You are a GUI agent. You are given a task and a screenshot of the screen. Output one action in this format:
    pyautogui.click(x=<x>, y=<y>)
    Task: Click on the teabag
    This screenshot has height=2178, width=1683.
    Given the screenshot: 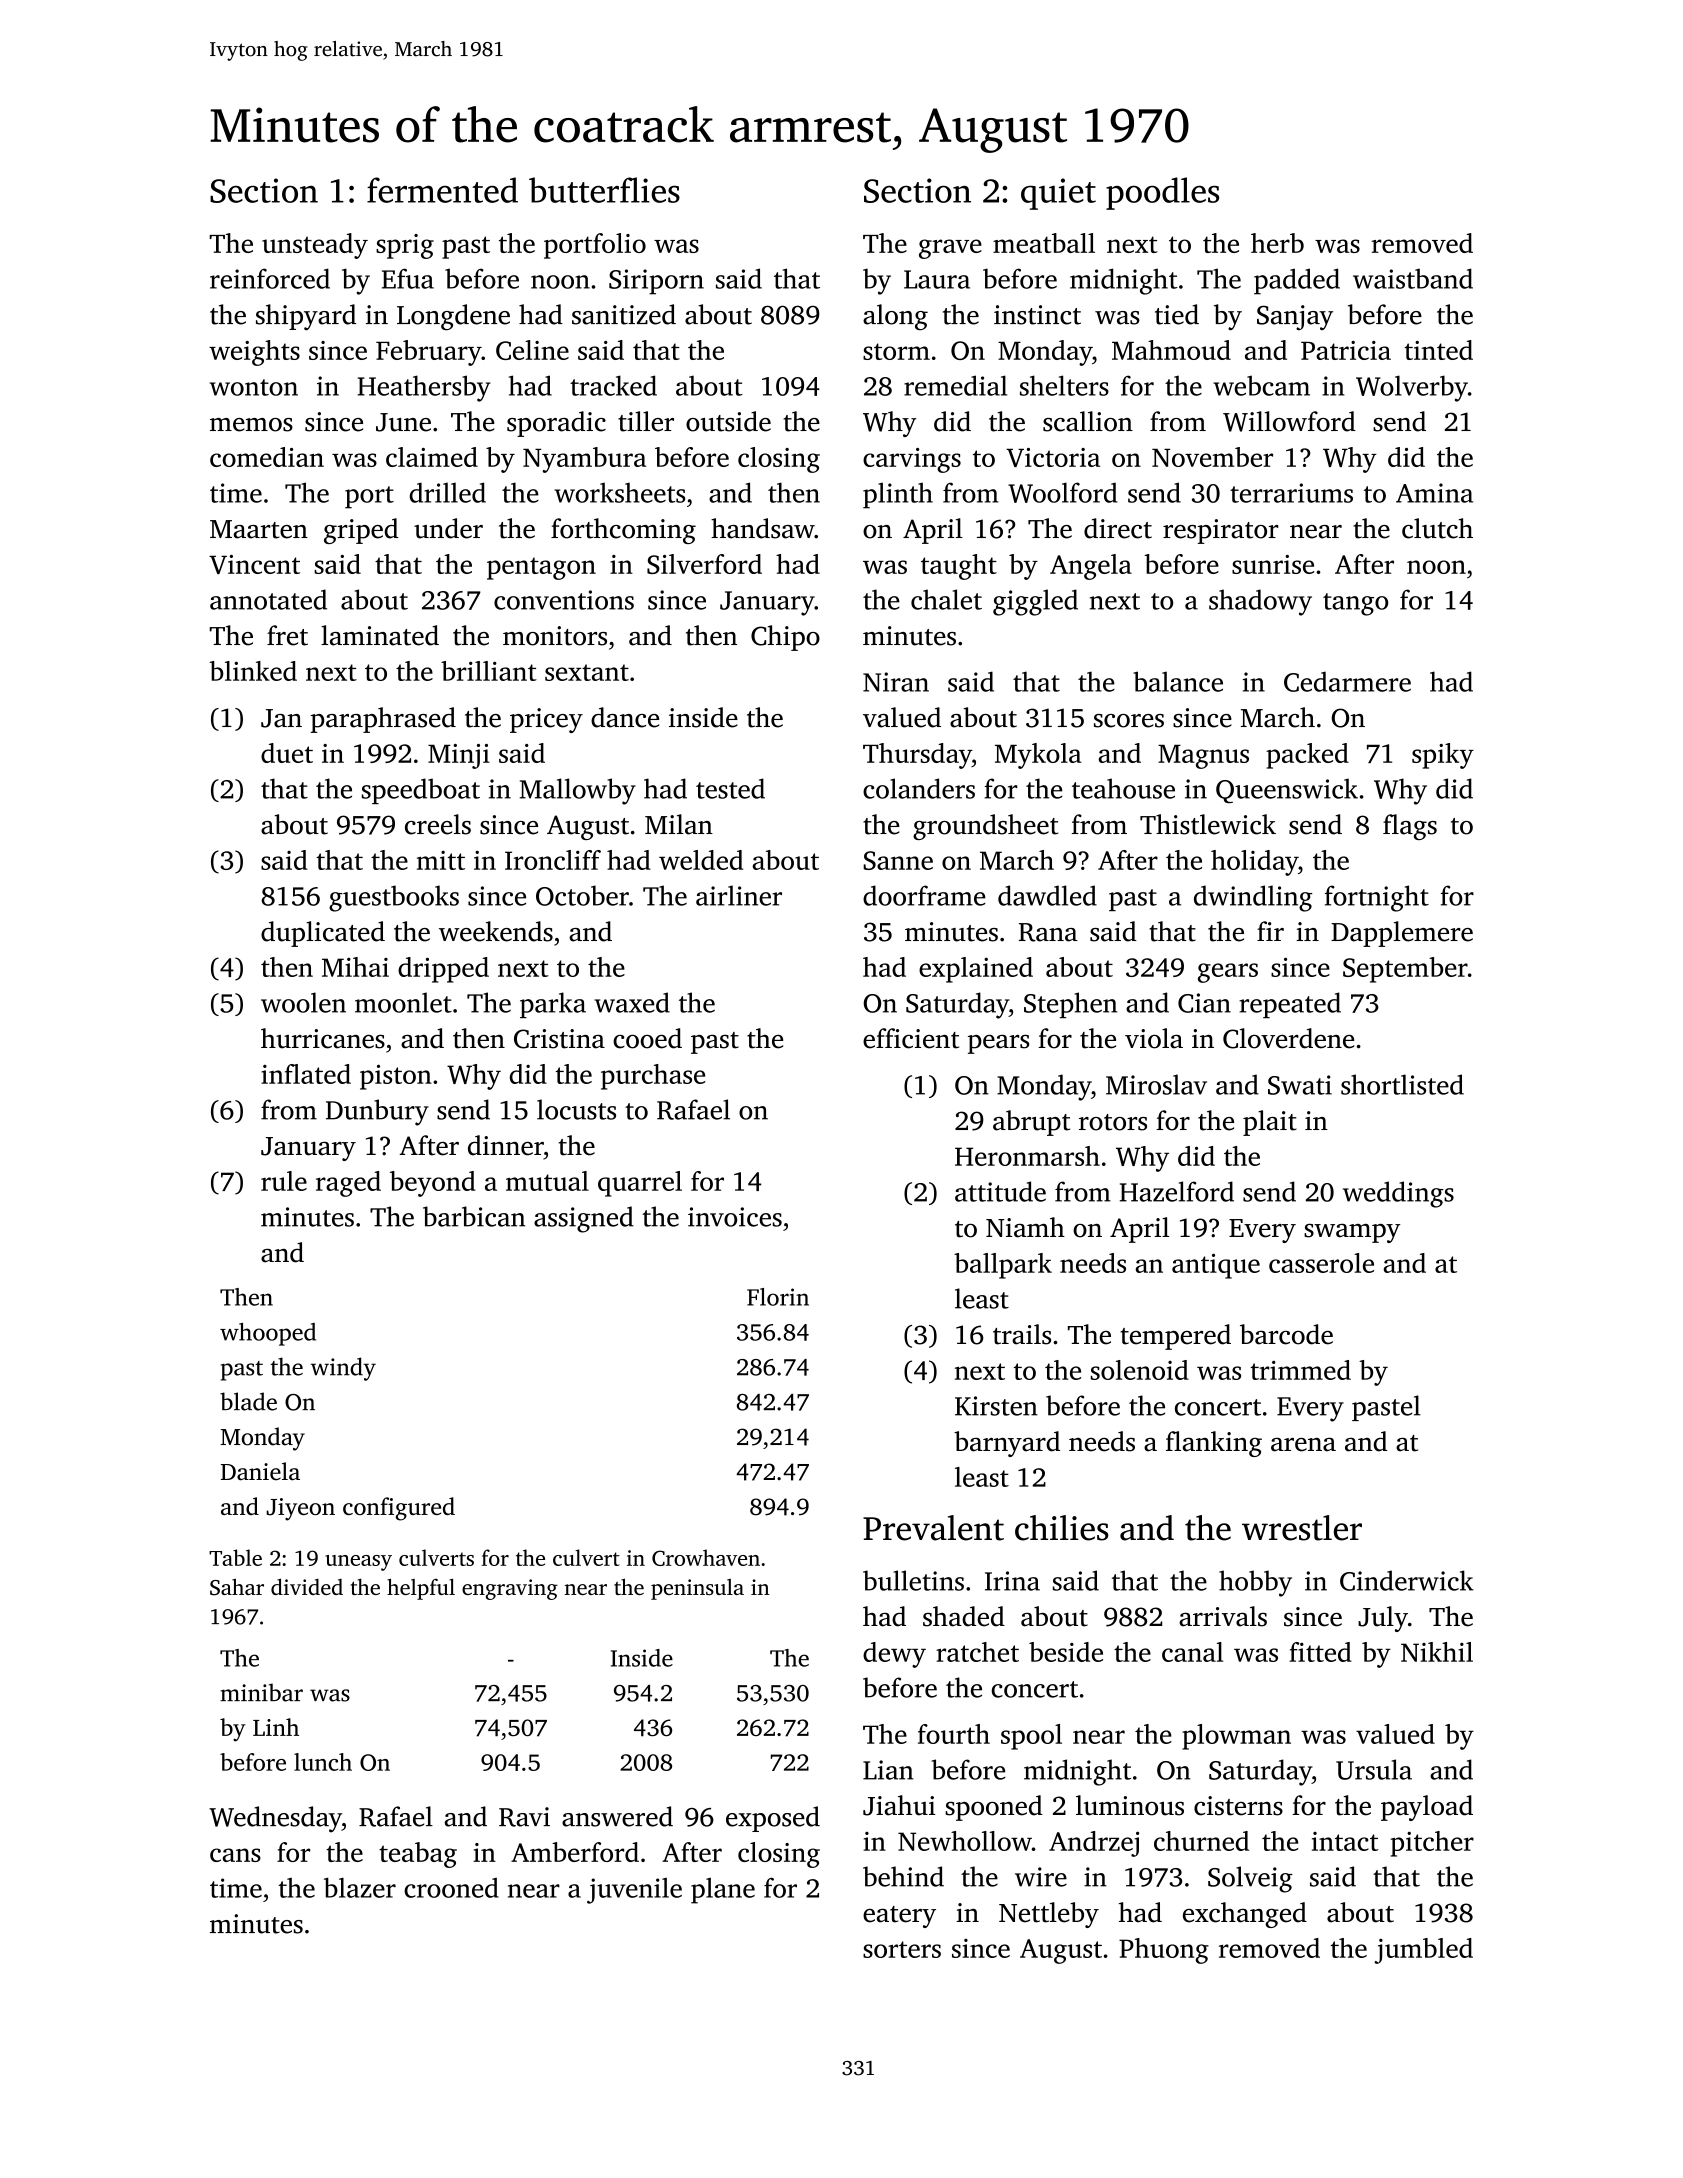 What is the action you would take?
    pyautogui.click(x=418, y=1855)
